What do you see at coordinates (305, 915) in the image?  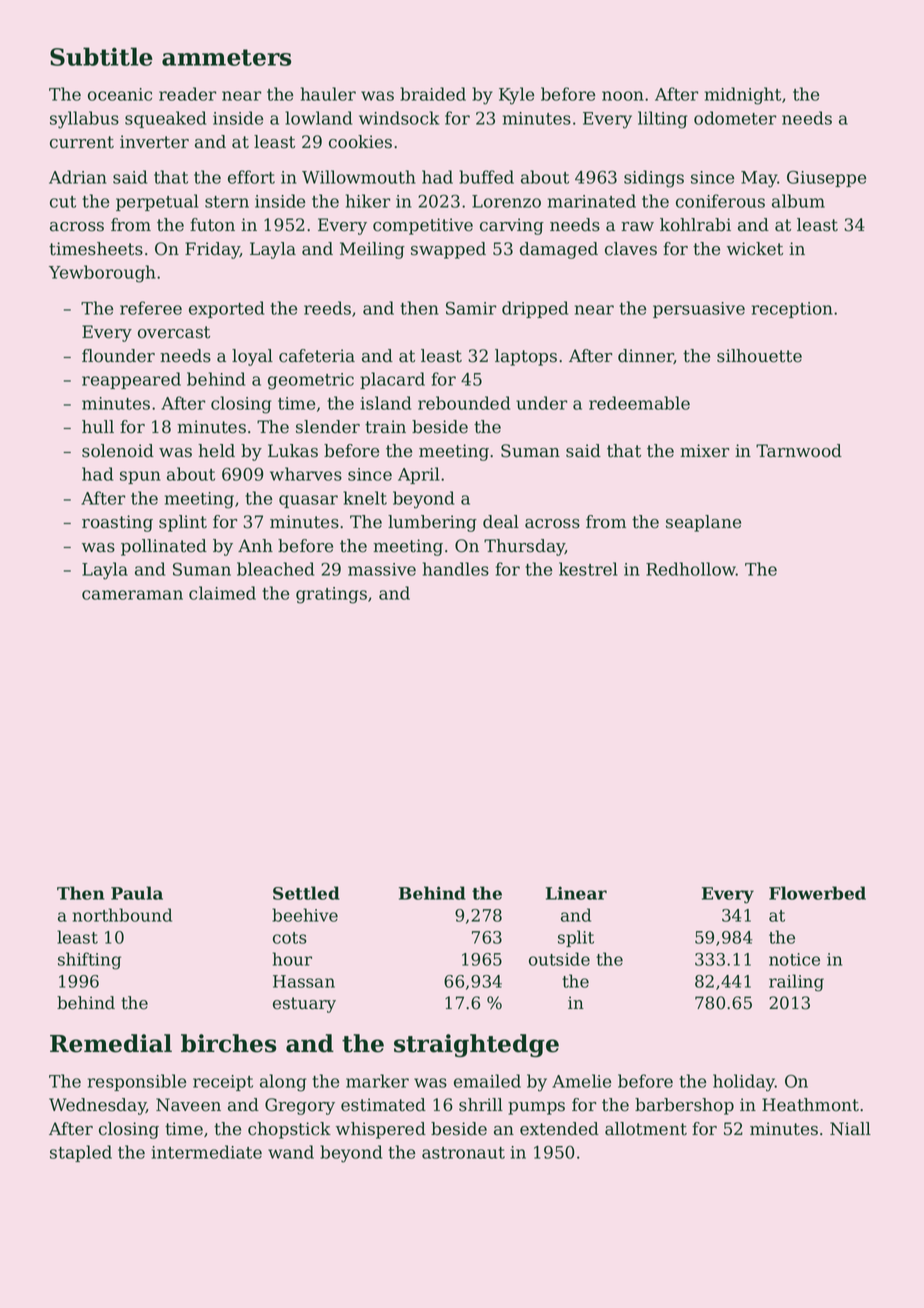 I see `beehive` at bounding box center [305, 915].
